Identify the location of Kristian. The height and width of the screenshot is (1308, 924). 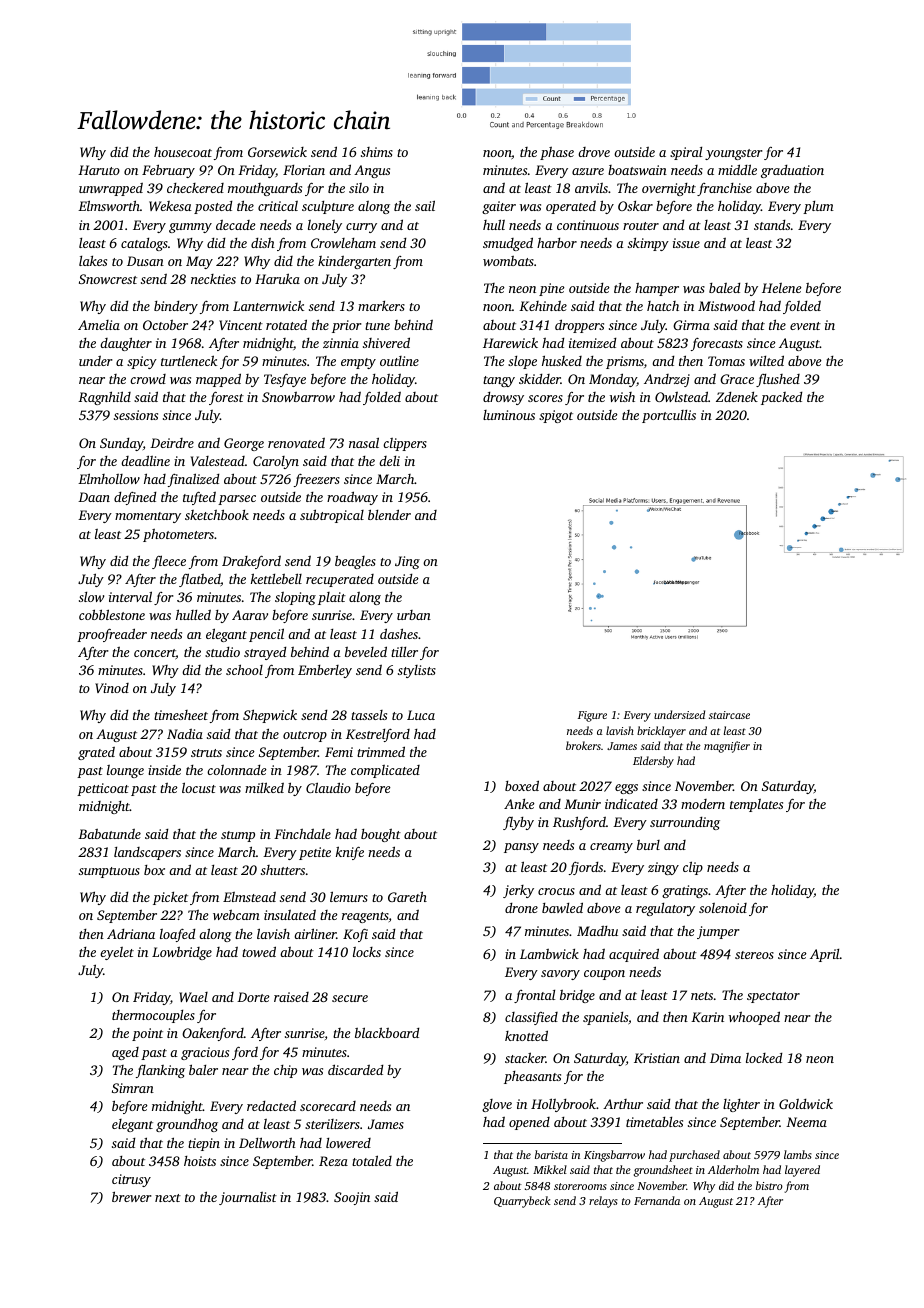
(657, 1058).
